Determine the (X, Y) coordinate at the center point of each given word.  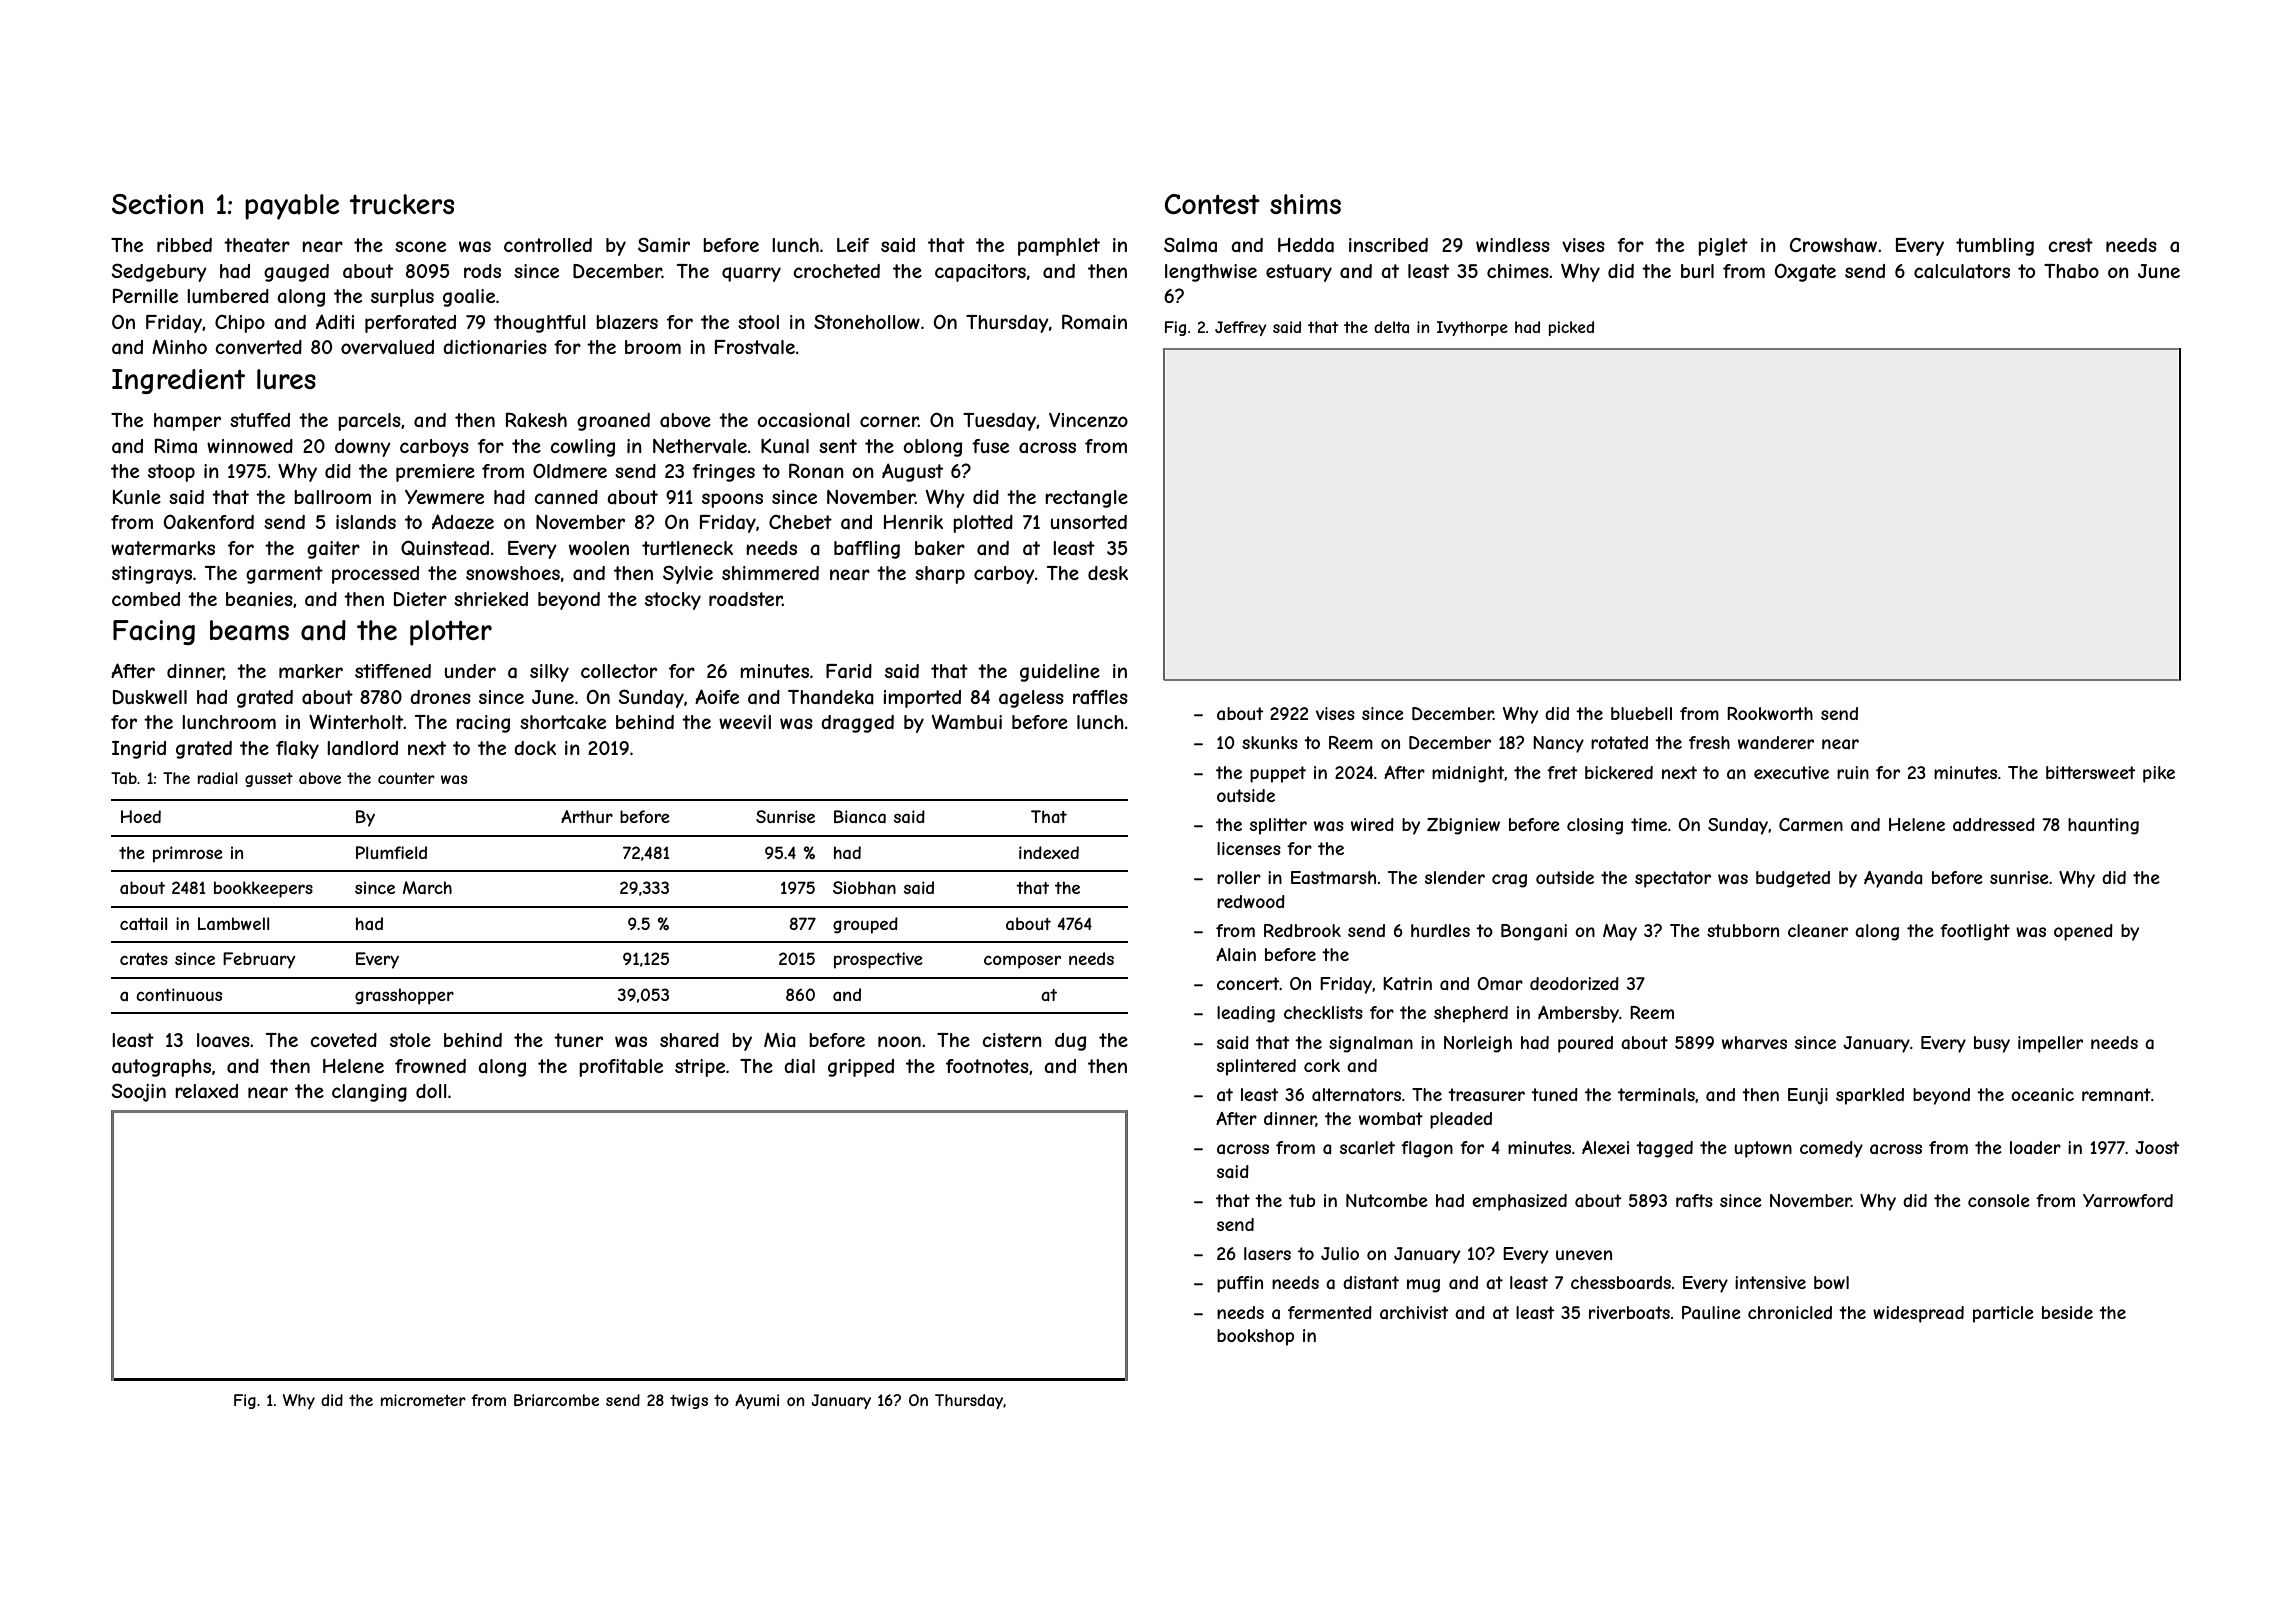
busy (1992, 1044)
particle (2003, 1314)
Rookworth (1770, 713)
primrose (188, 854)
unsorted (1089, 522)
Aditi (335, 321)
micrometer (423, 1400)
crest (2070, 245)
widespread (1918, 1314)
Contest (1212, 204)
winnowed (250, 446)
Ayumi (757, 1401)
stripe (700, 1068)
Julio (1340, 1253)
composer (1022, 962)
